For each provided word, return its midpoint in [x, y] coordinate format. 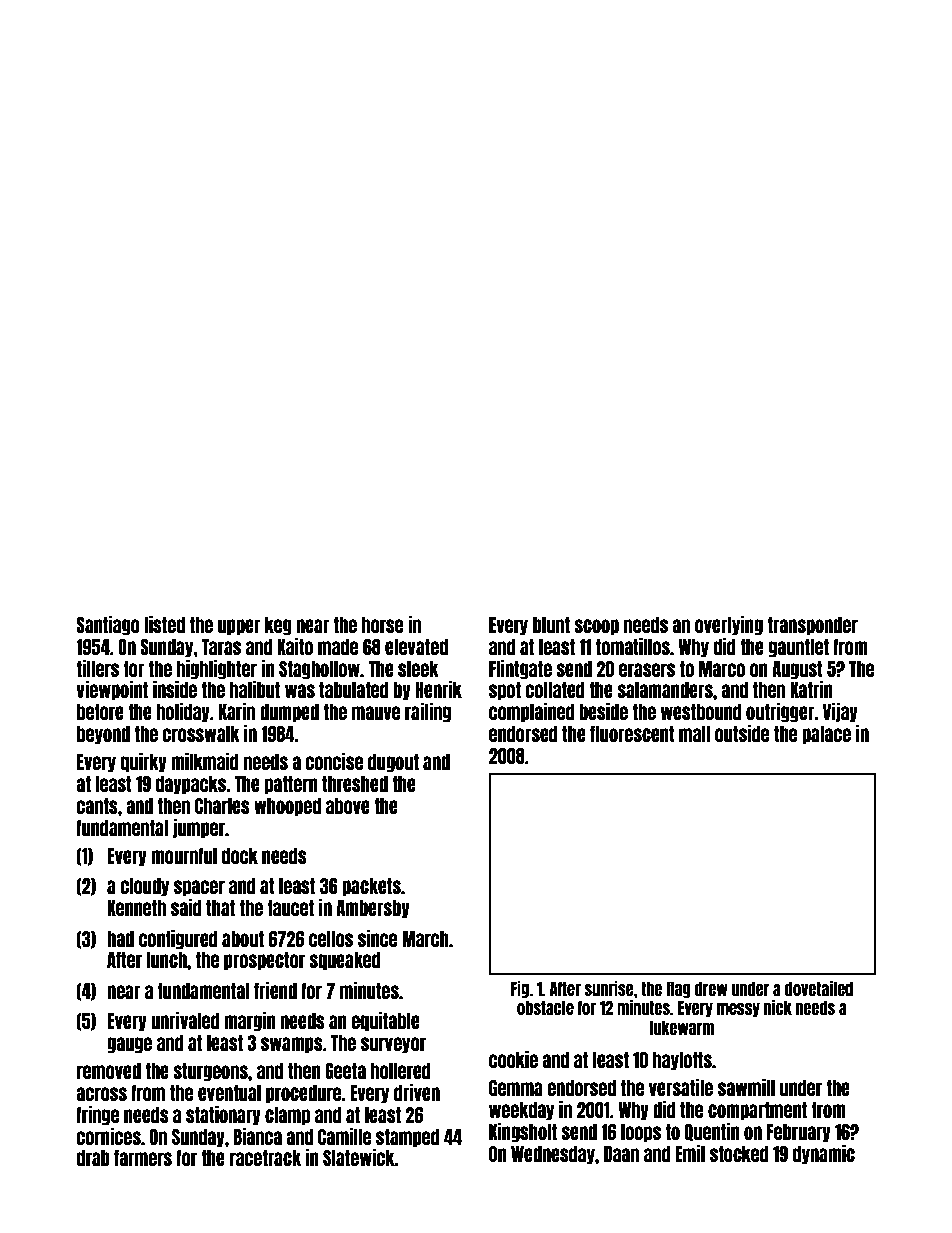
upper [239, 627]
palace [826, 735]
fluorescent [632, 734]
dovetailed [819, 988]
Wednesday [553, 1155]
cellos [331, 939]
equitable [386, 1022]
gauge [129, 1045]
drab [93, 1158]
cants [97, 806]
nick [778, 1007]
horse [382, 625]
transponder [812, 626]
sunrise [609, 988]
